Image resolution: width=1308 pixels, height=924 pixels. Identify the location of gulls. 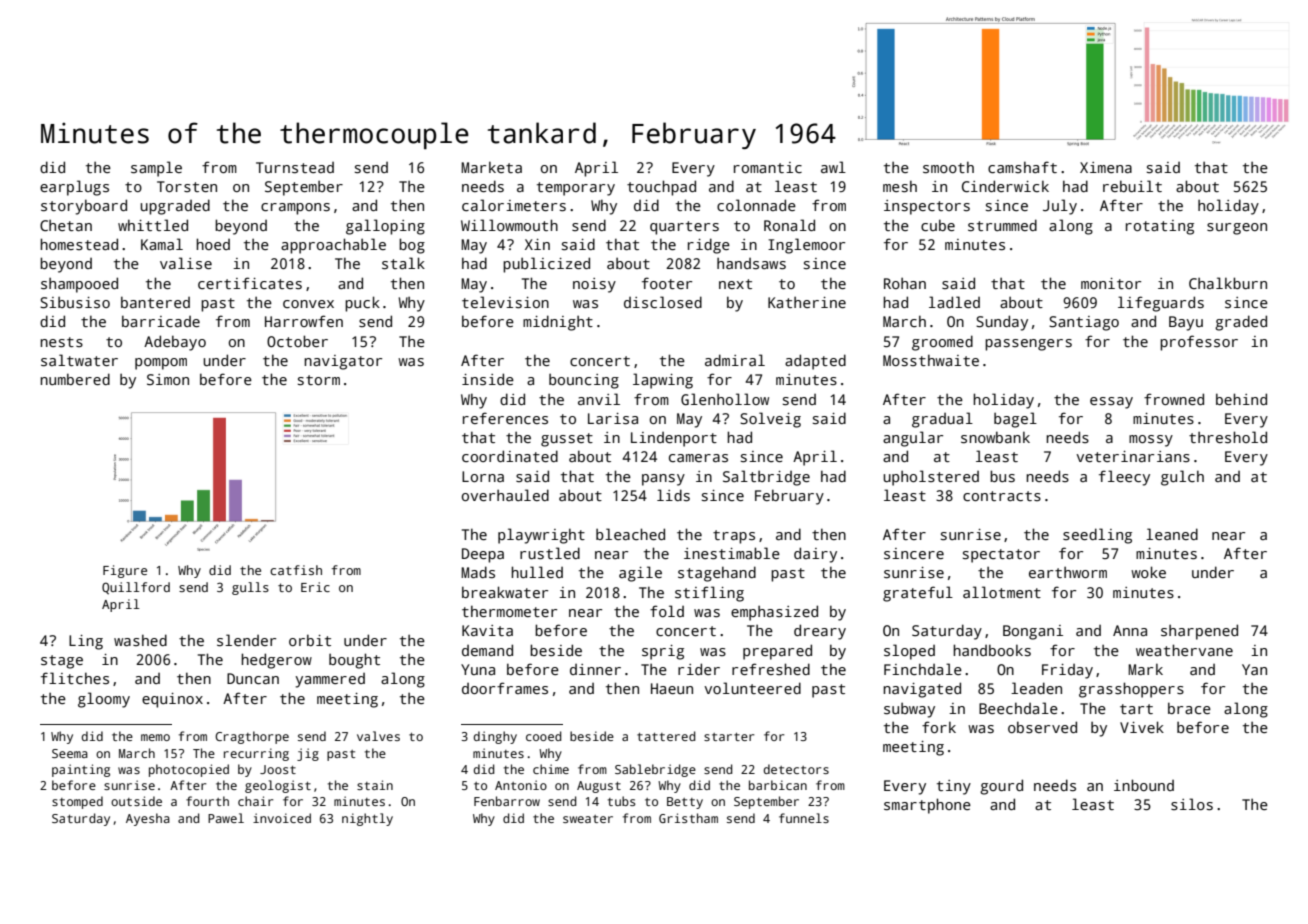
(250, 588).
